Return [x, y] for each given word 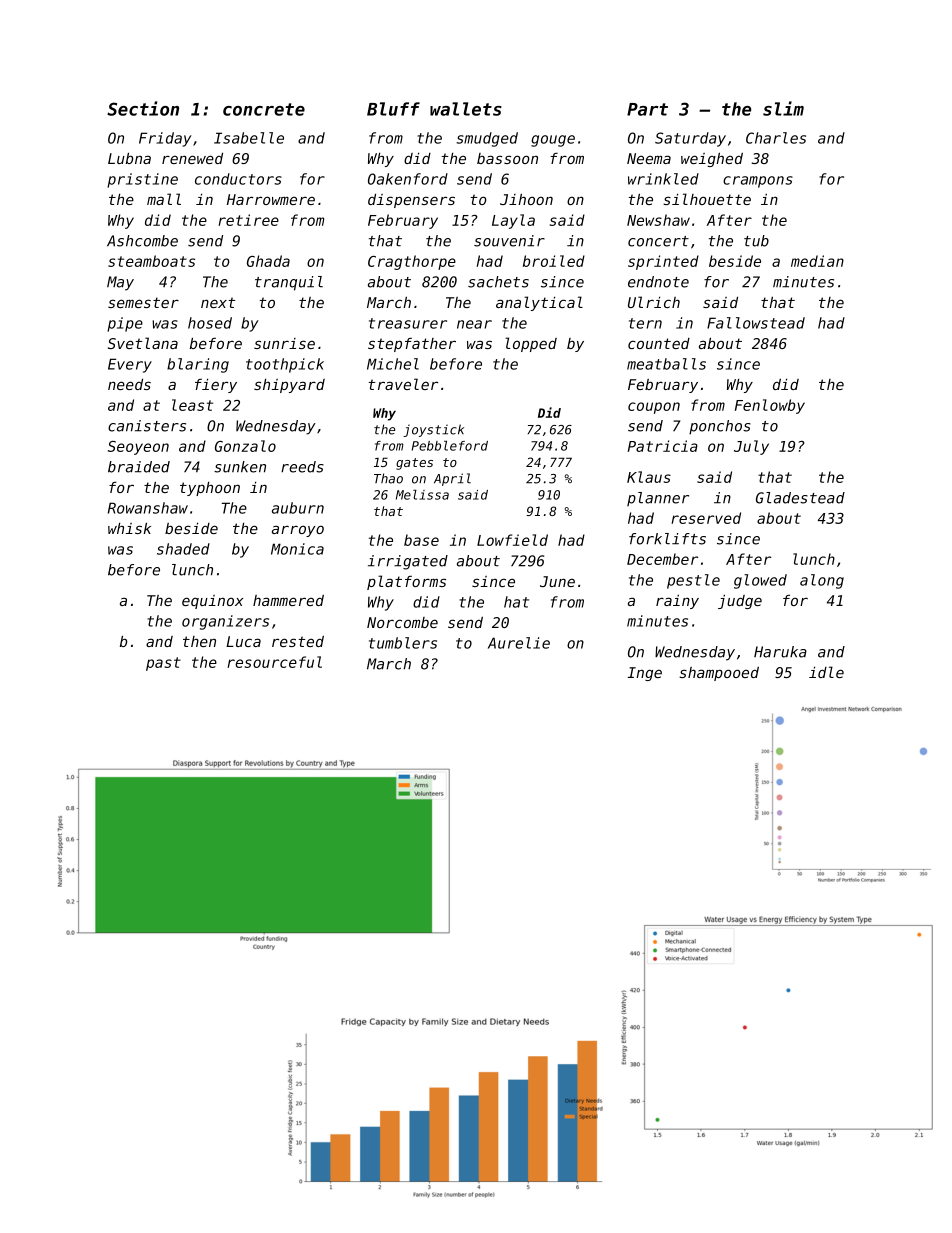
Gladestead [800, 498]
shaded [183, 549]
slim [783, 108]
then [199, 641]
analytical [539, 303]
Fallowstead [756, 323]
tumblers [403, 643]
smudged [487, 139]
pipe [125, 324]
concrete [264, 109]
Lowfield [512, 540]
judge [740, 602]
